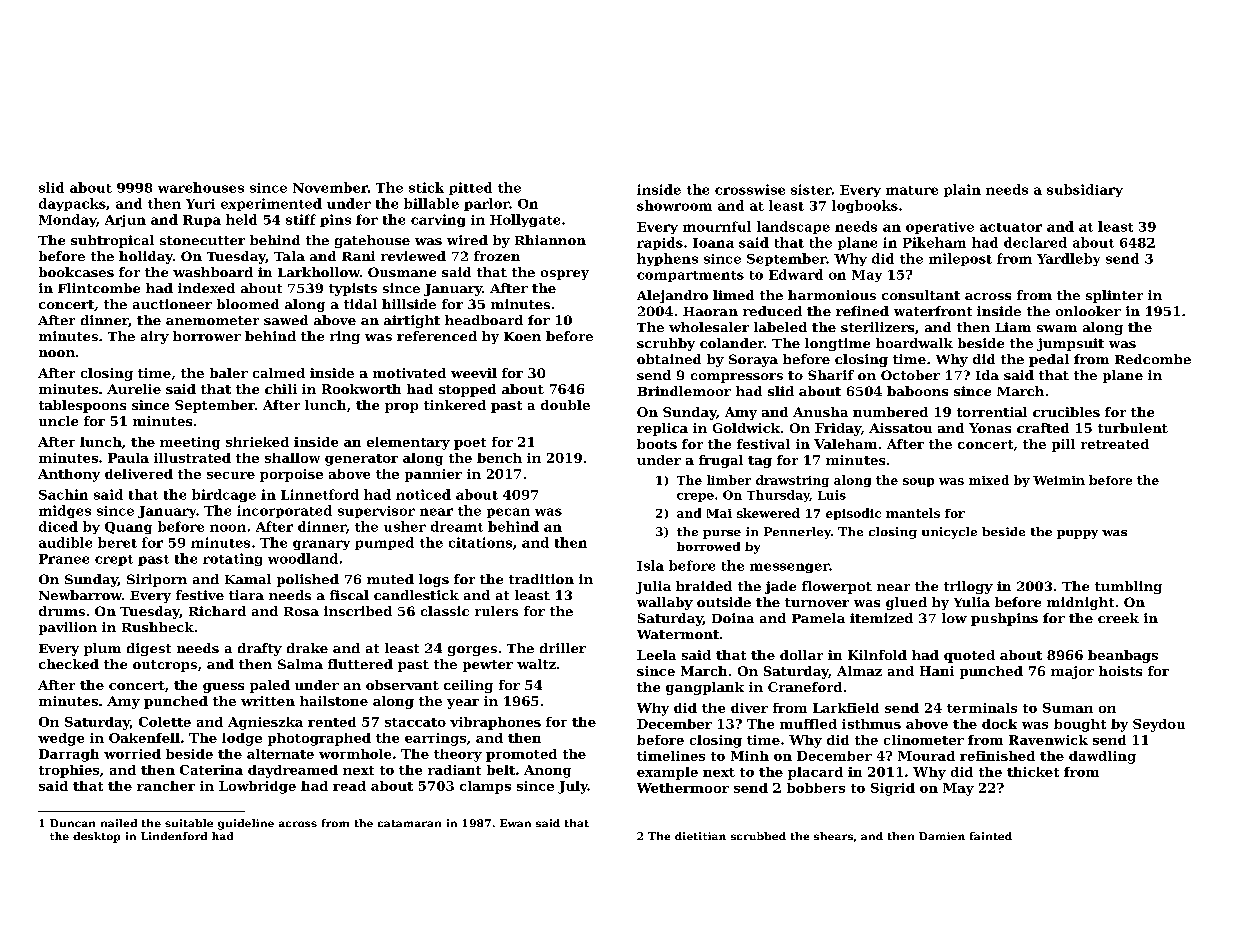 This page has height=952, width=1233. Describe the element at coordinates (1123, 656) in the page. I see `beanbags` at that location.
